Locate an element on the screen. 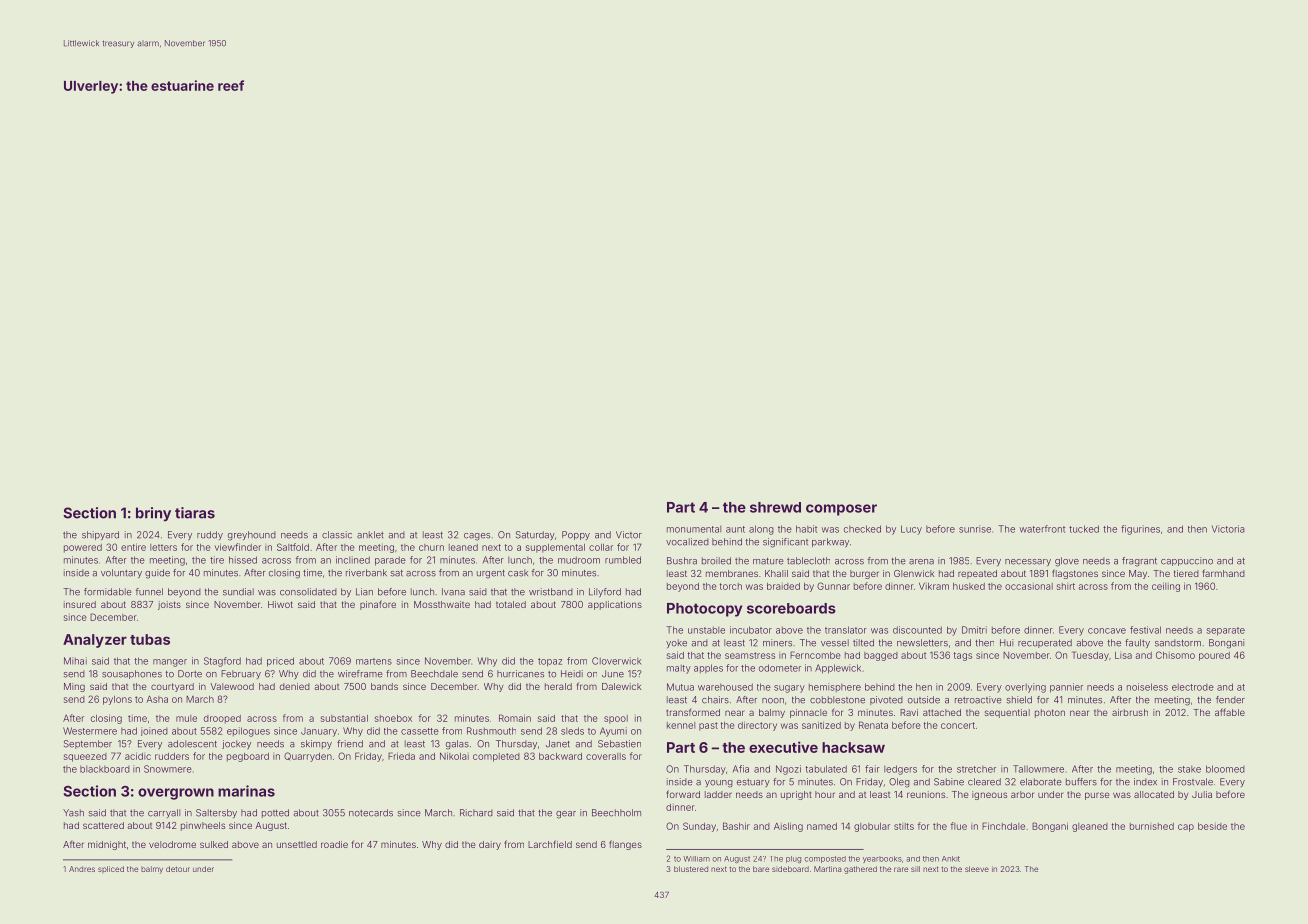 This screenshot has height=924, width=1308. cages is located at coordinates (477, 537).
